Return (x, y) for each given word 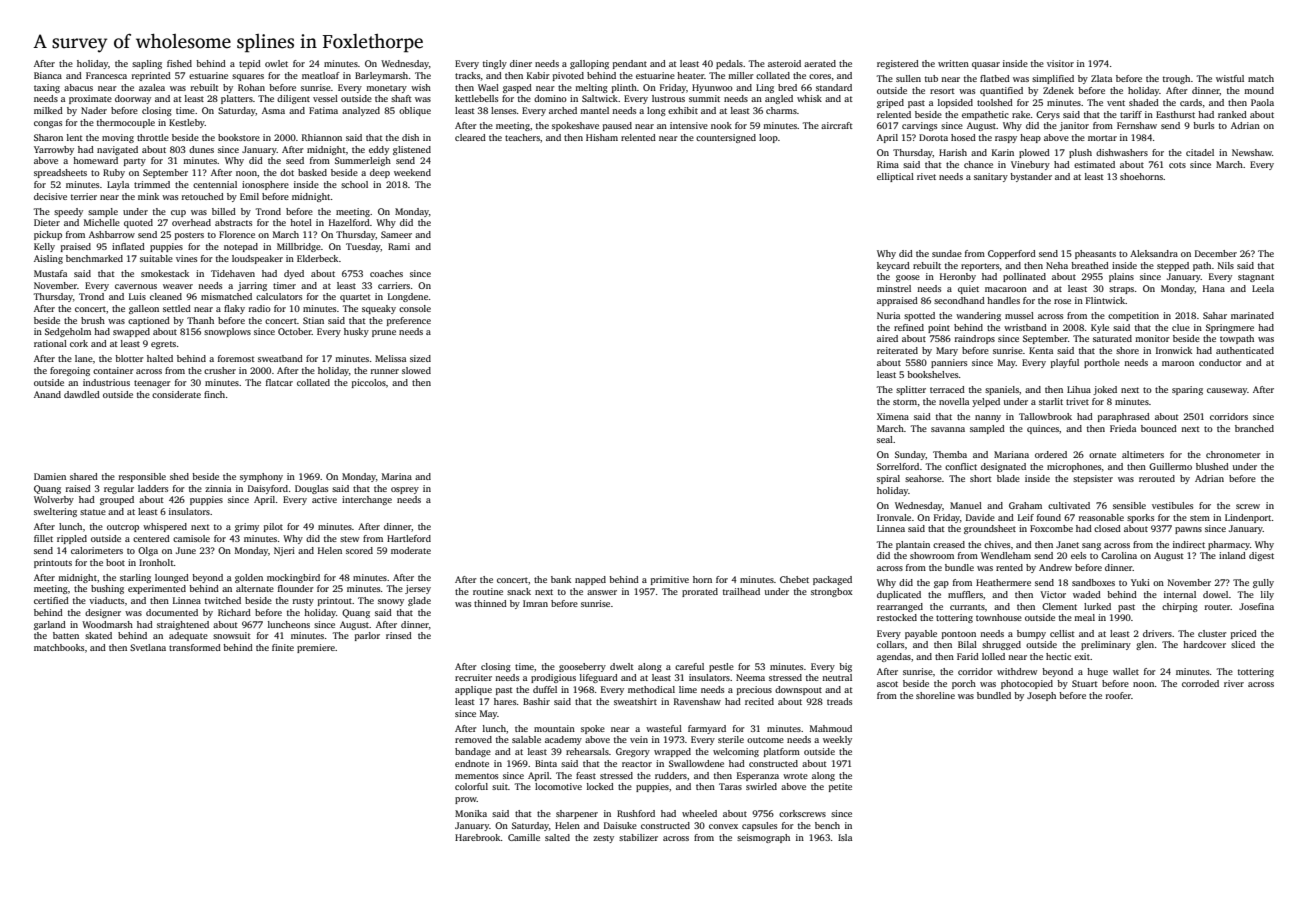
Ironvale (894, 517)
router (1218, 607)
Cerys (1048, 115)
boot (115, 562)
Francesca (106, 75)
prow (466, 800)
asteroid (784, 63)
